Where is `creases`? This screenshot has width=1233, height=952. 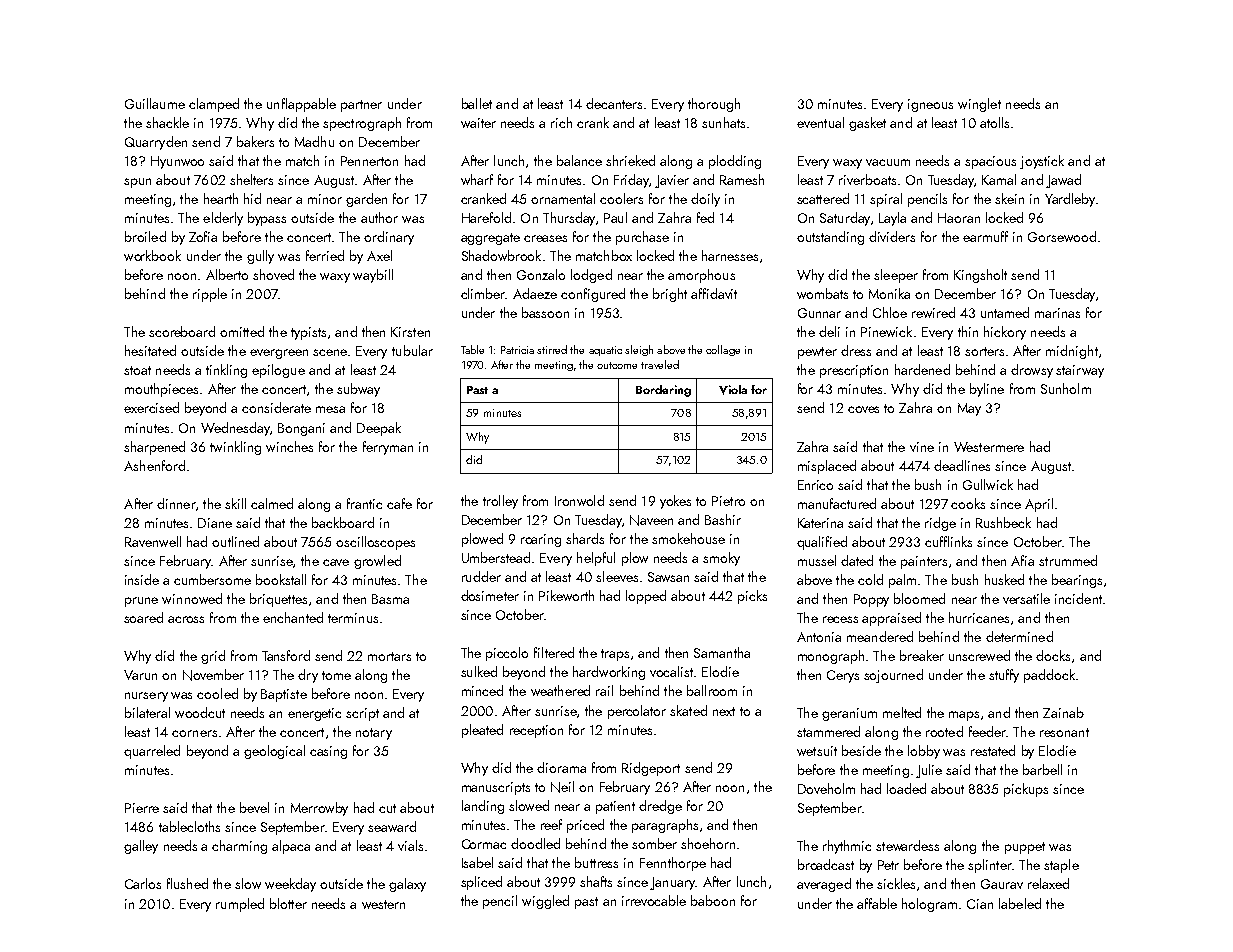
creases is located at coordinates (545, 238).
